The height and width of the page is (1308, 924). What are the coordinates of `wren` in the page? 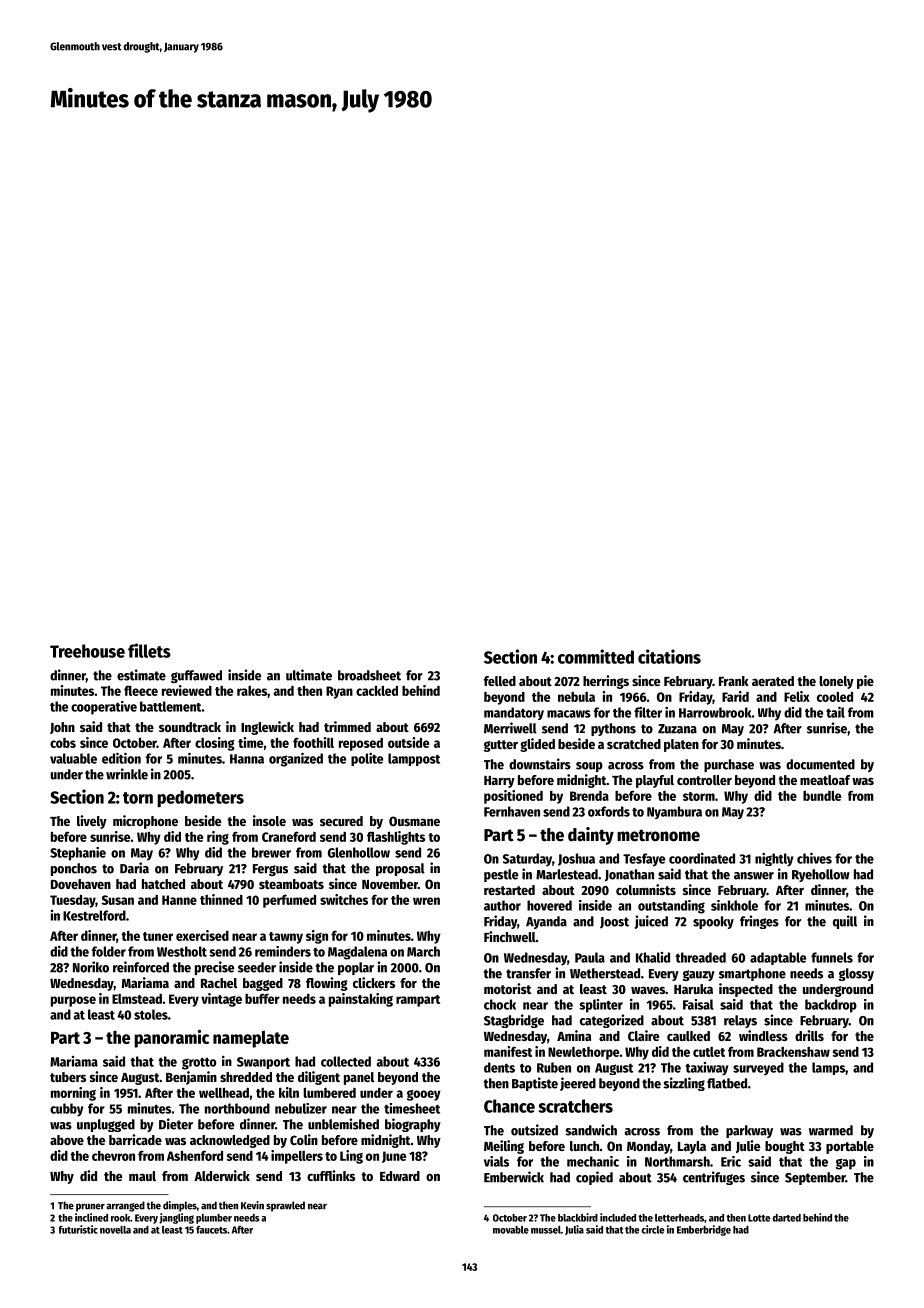 It's located at (426, 901).
